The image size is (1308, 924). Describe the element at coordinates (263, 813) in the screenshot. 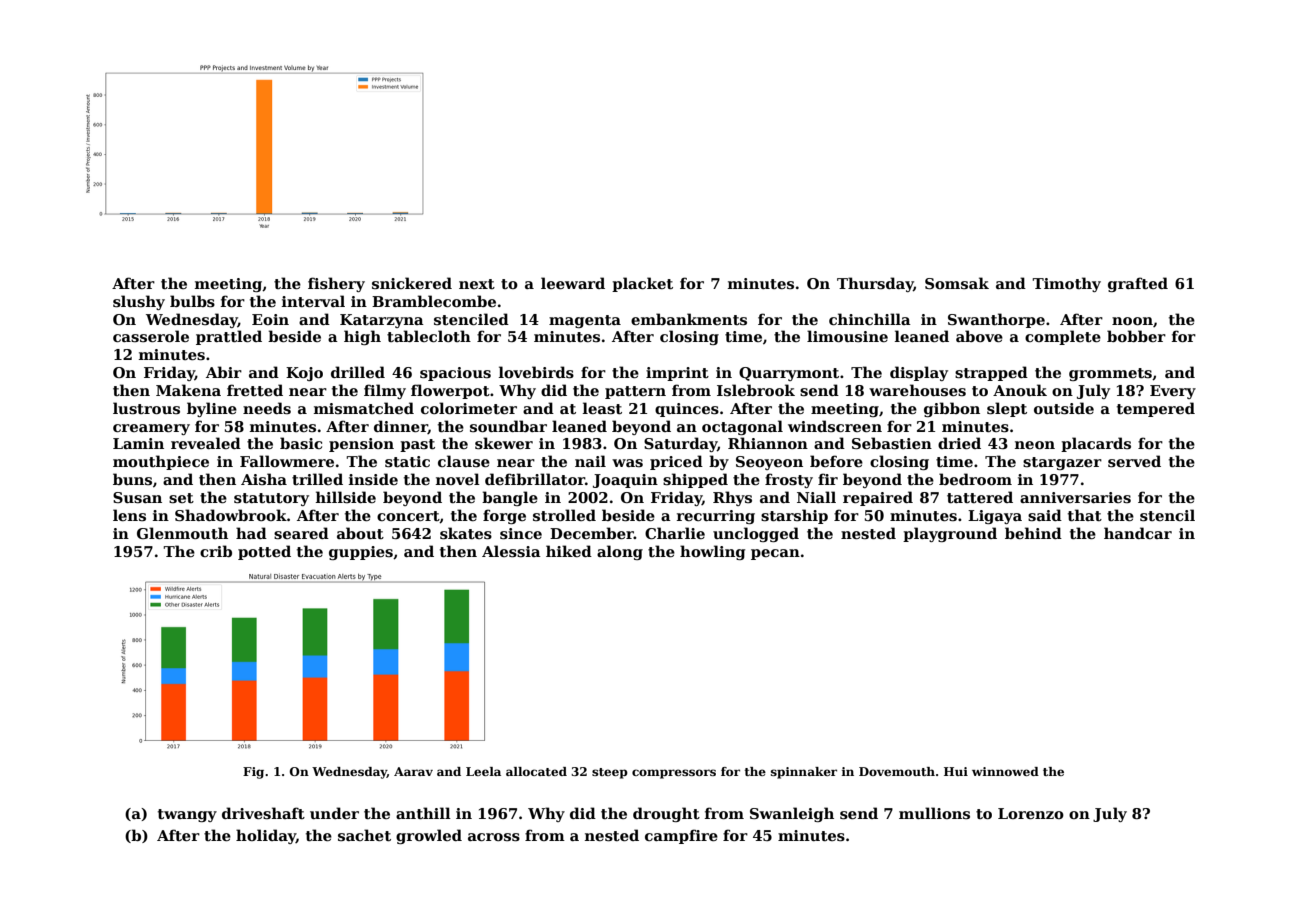

I see `driveshaft` at that location.
